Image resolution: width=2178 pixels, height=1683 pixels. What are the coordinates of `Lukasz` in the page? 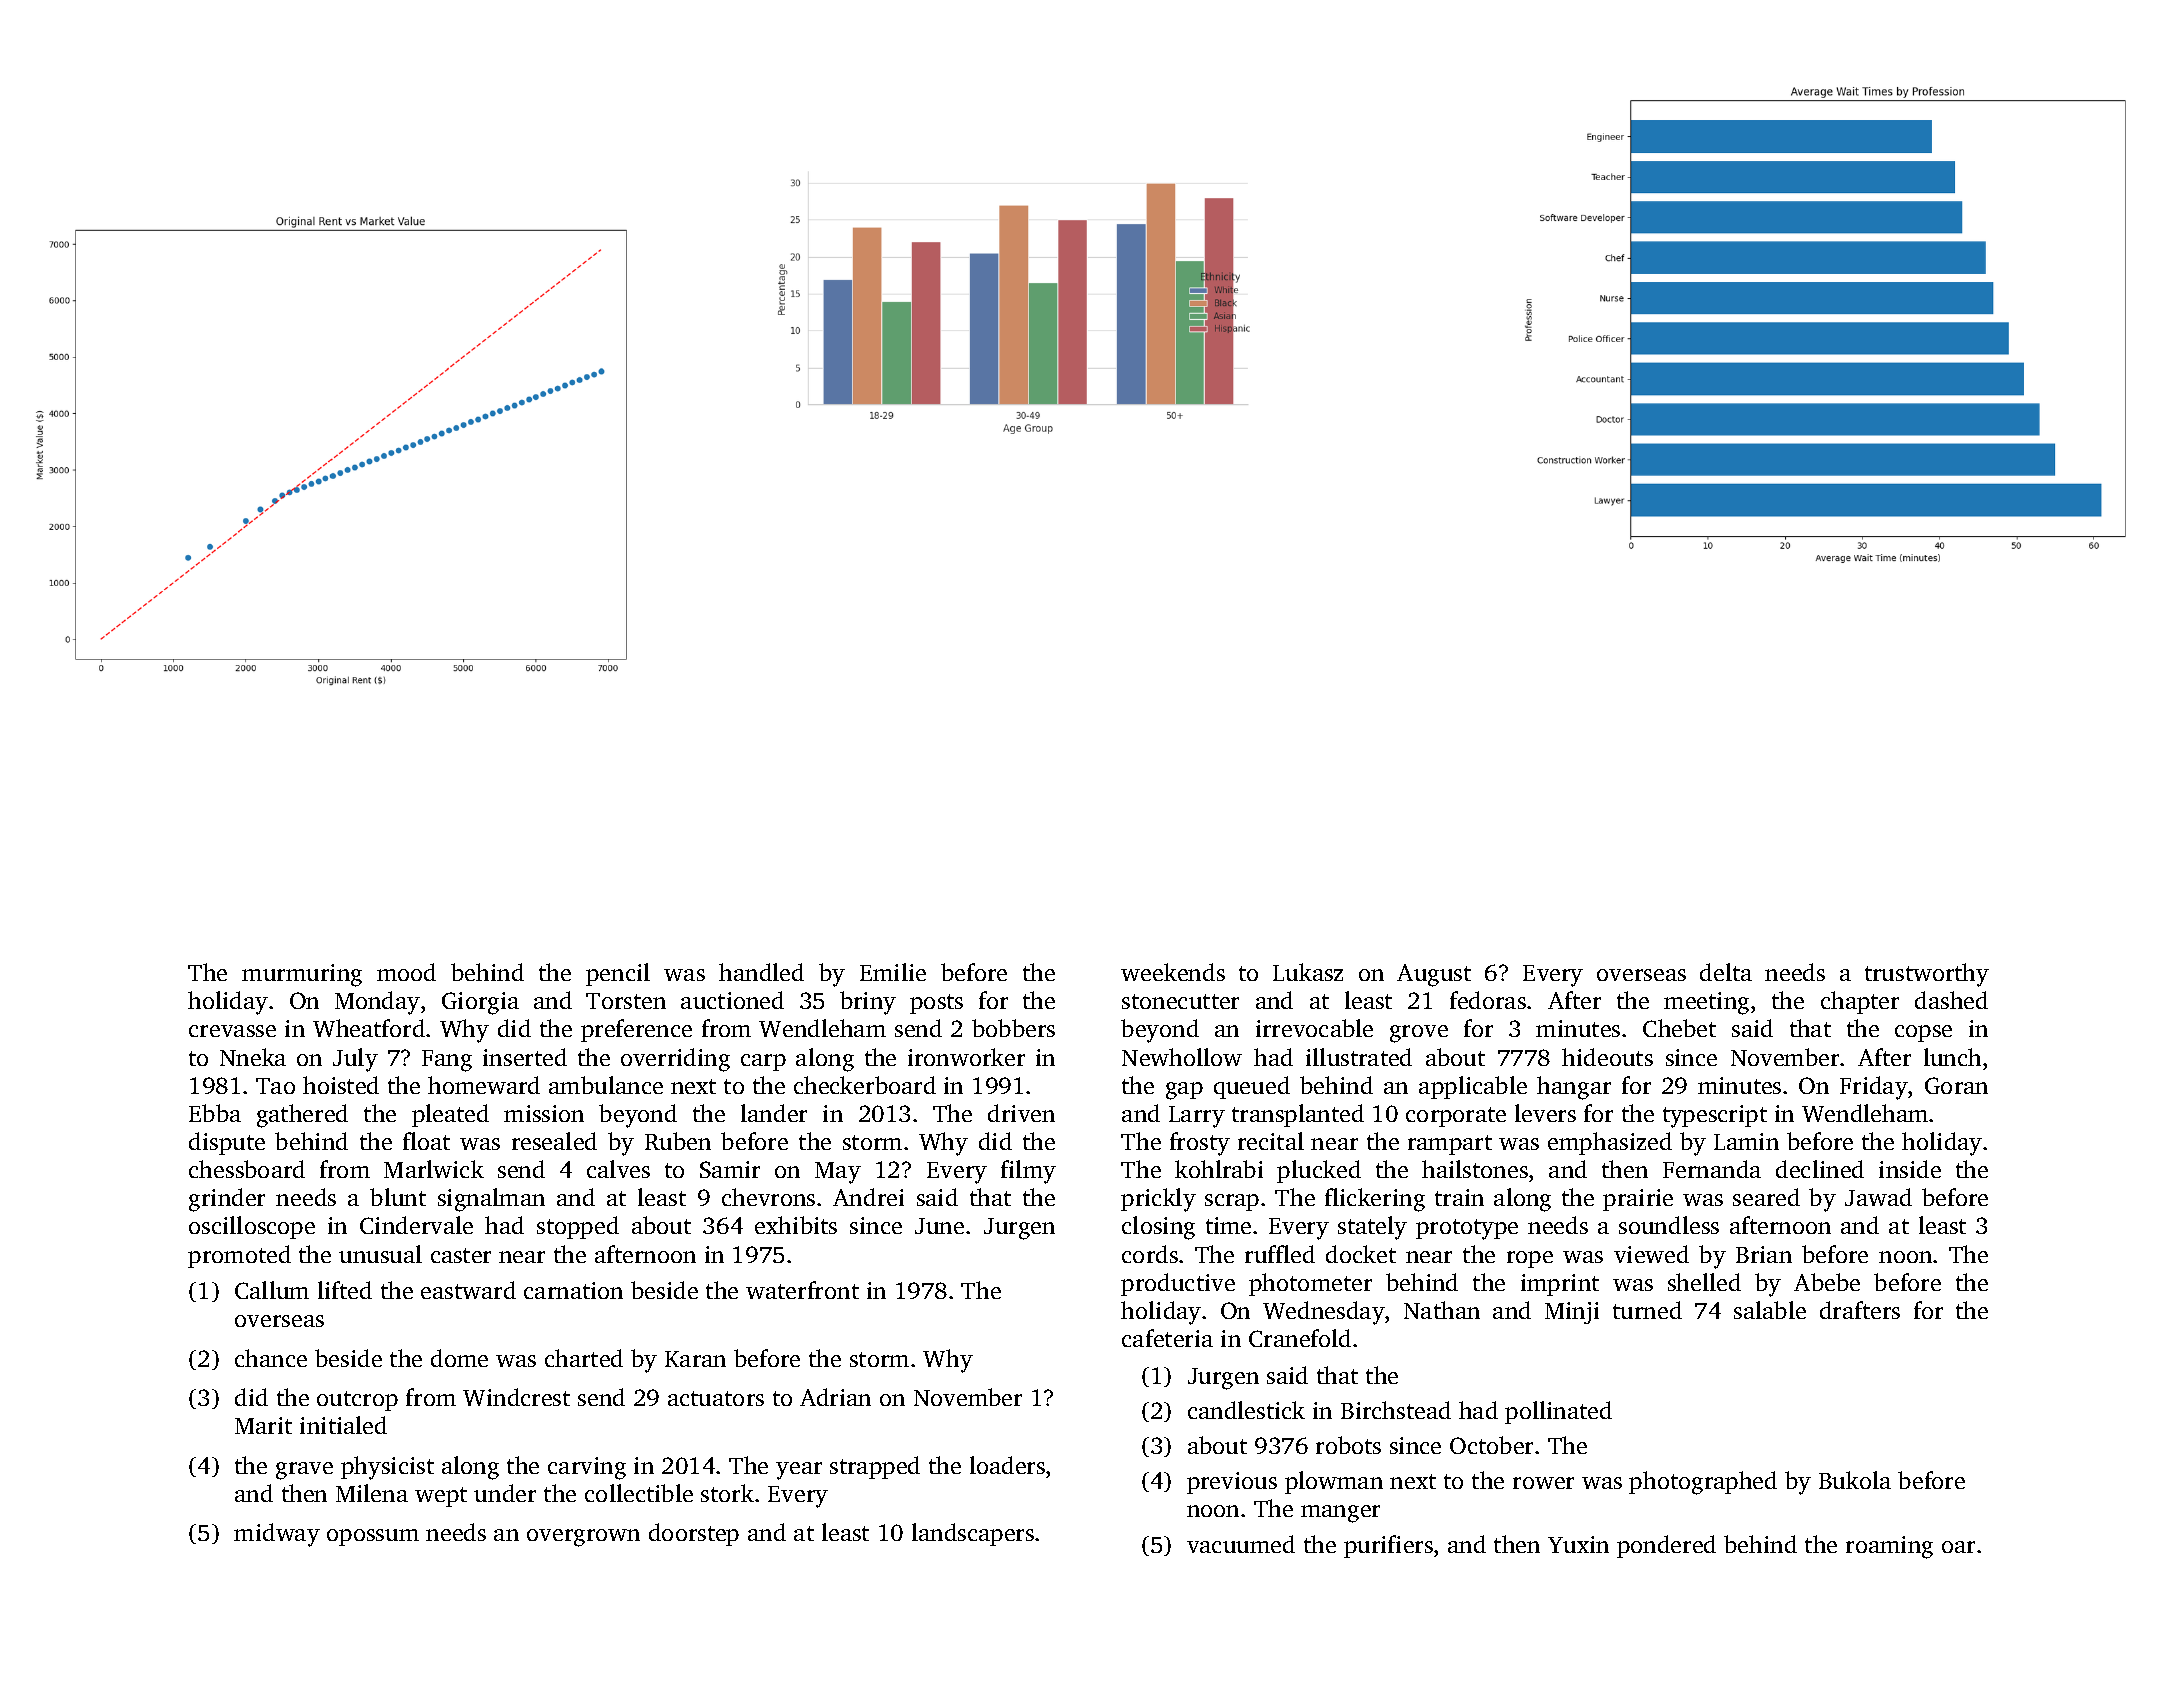 It's located at (1308, 972).
